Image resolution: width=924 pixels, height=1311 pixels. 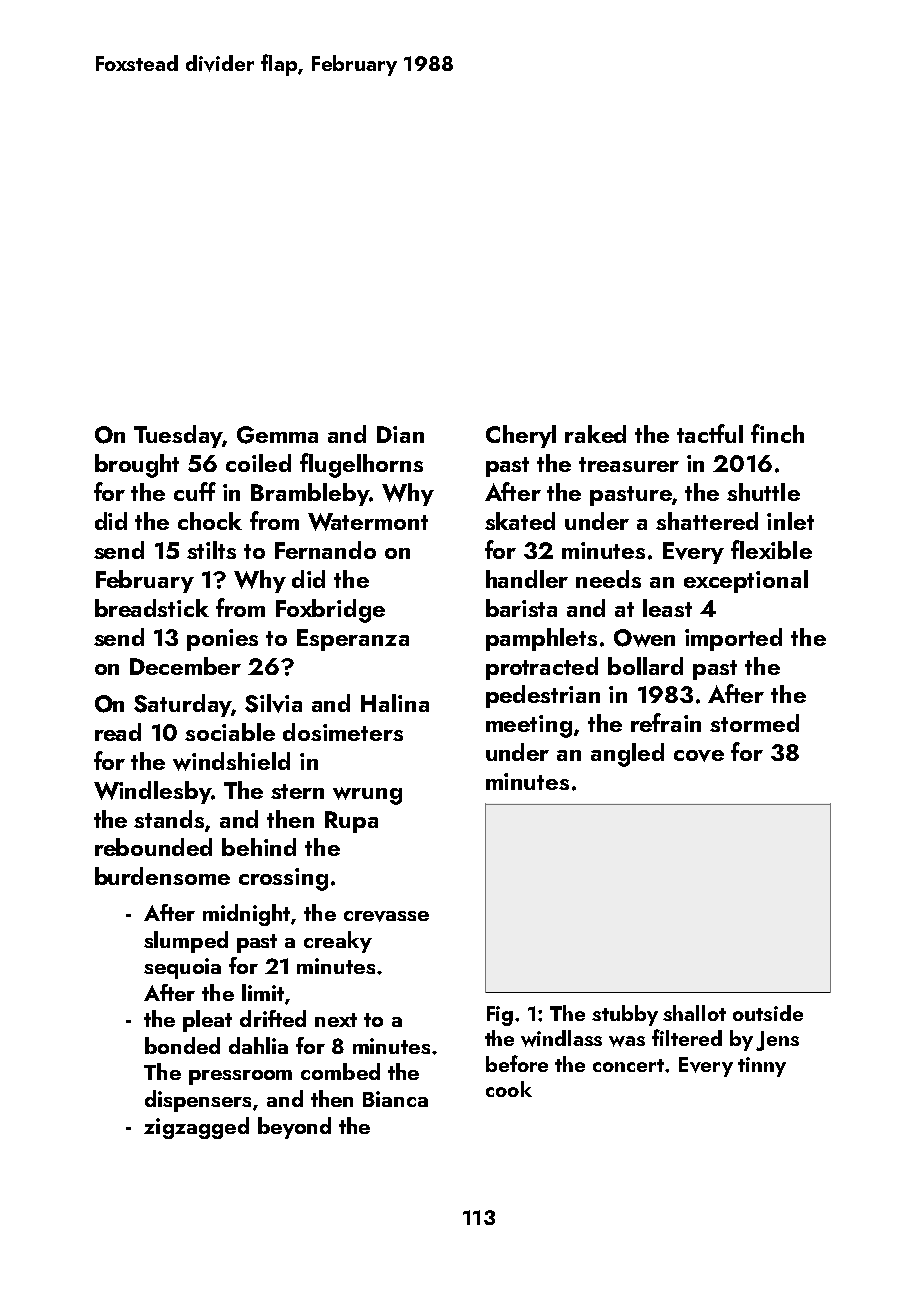 What do you see at coordinates (178, 436) in the page?
I see `Tuesday` at bounding box center [178, 436].
